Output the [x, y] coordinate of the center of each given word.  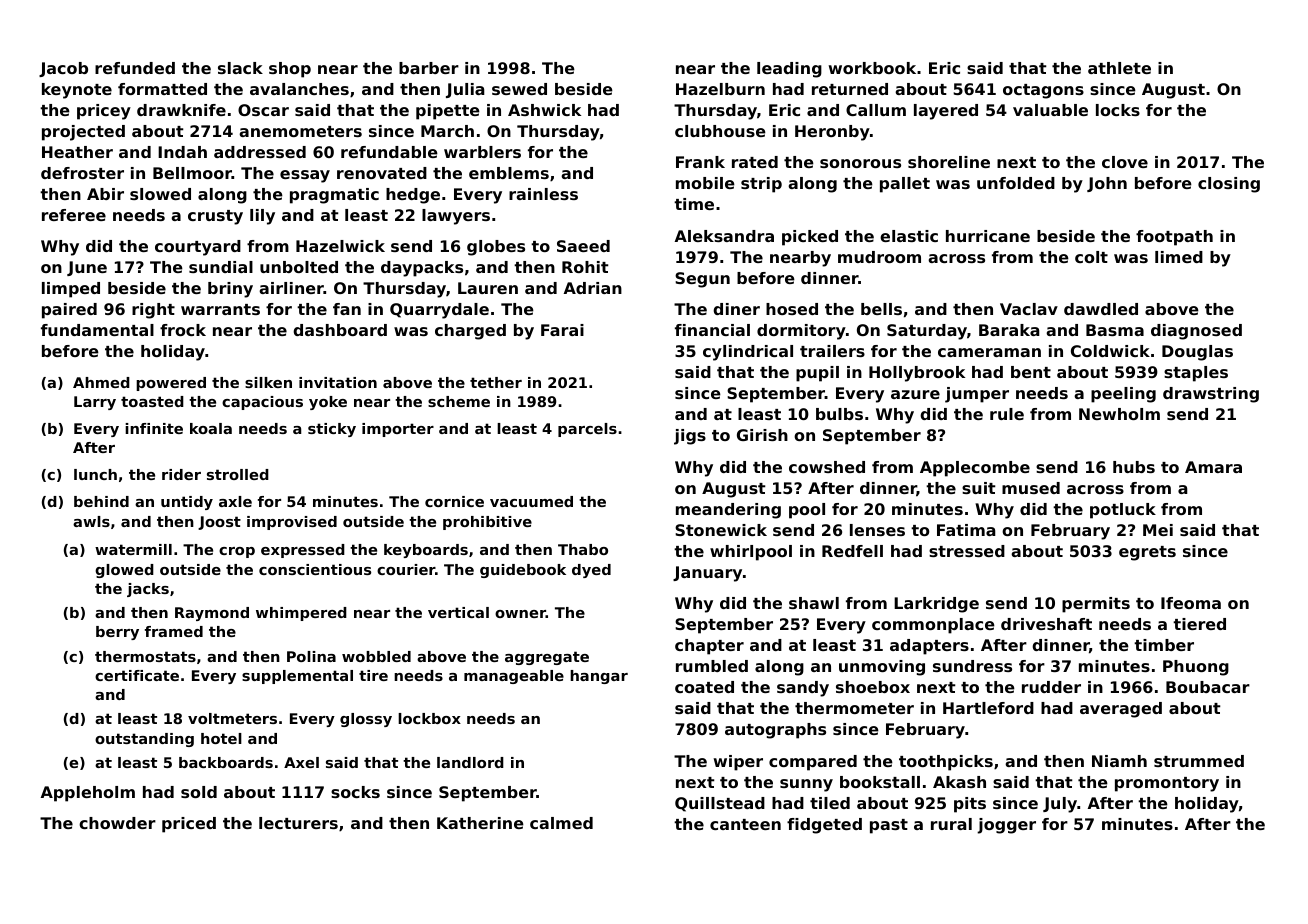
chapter [709, 647]
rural [951, 824]
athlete [1119, 68]
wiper [738, 763]
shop [290, 70]
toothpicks [946, 763]
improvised [292, 523]
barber [429, 68]
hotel [221, 738]
